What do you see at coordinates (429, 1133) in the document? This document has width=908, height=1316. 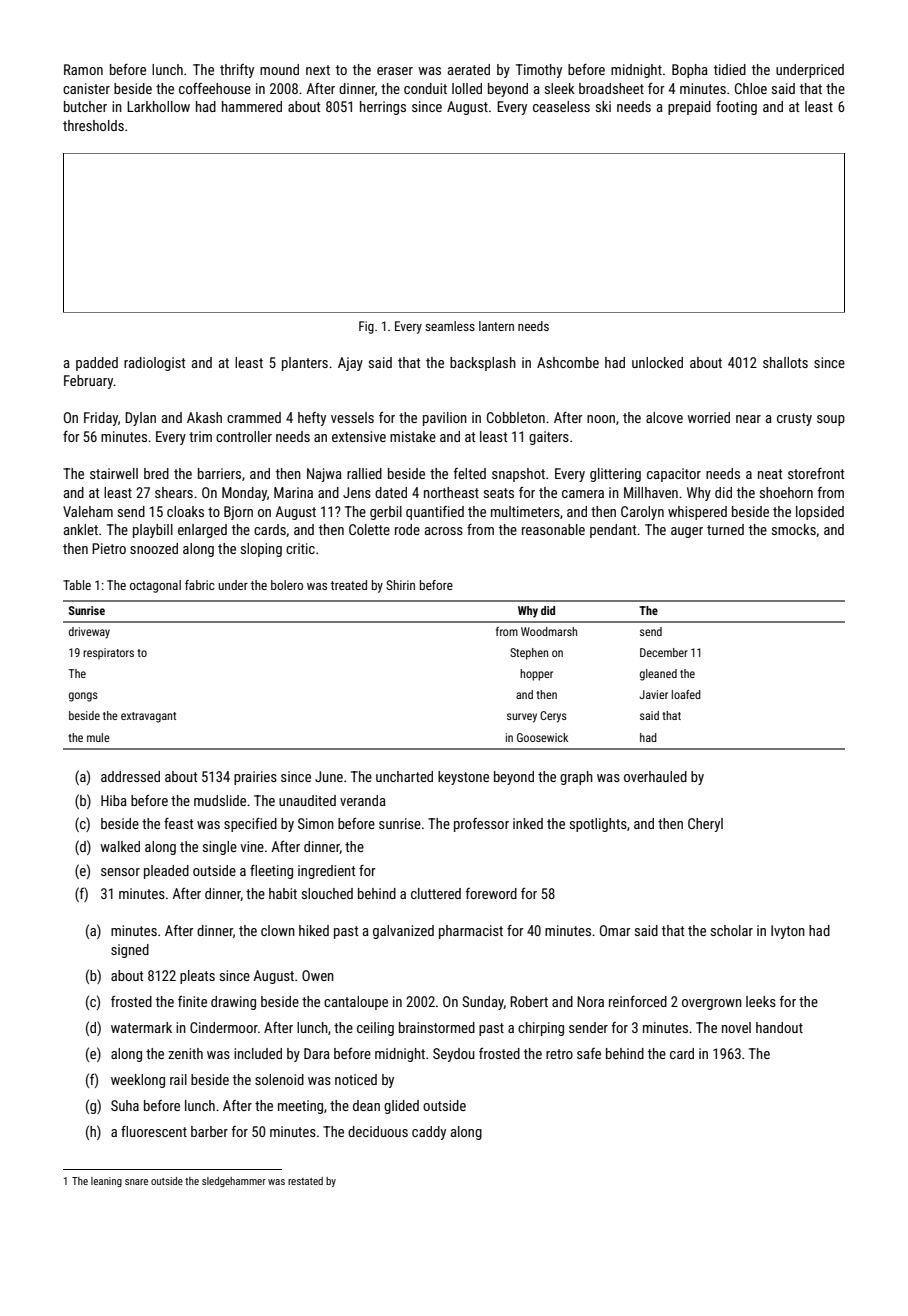 I see `caddy` at bounding box center [429, 1133].
